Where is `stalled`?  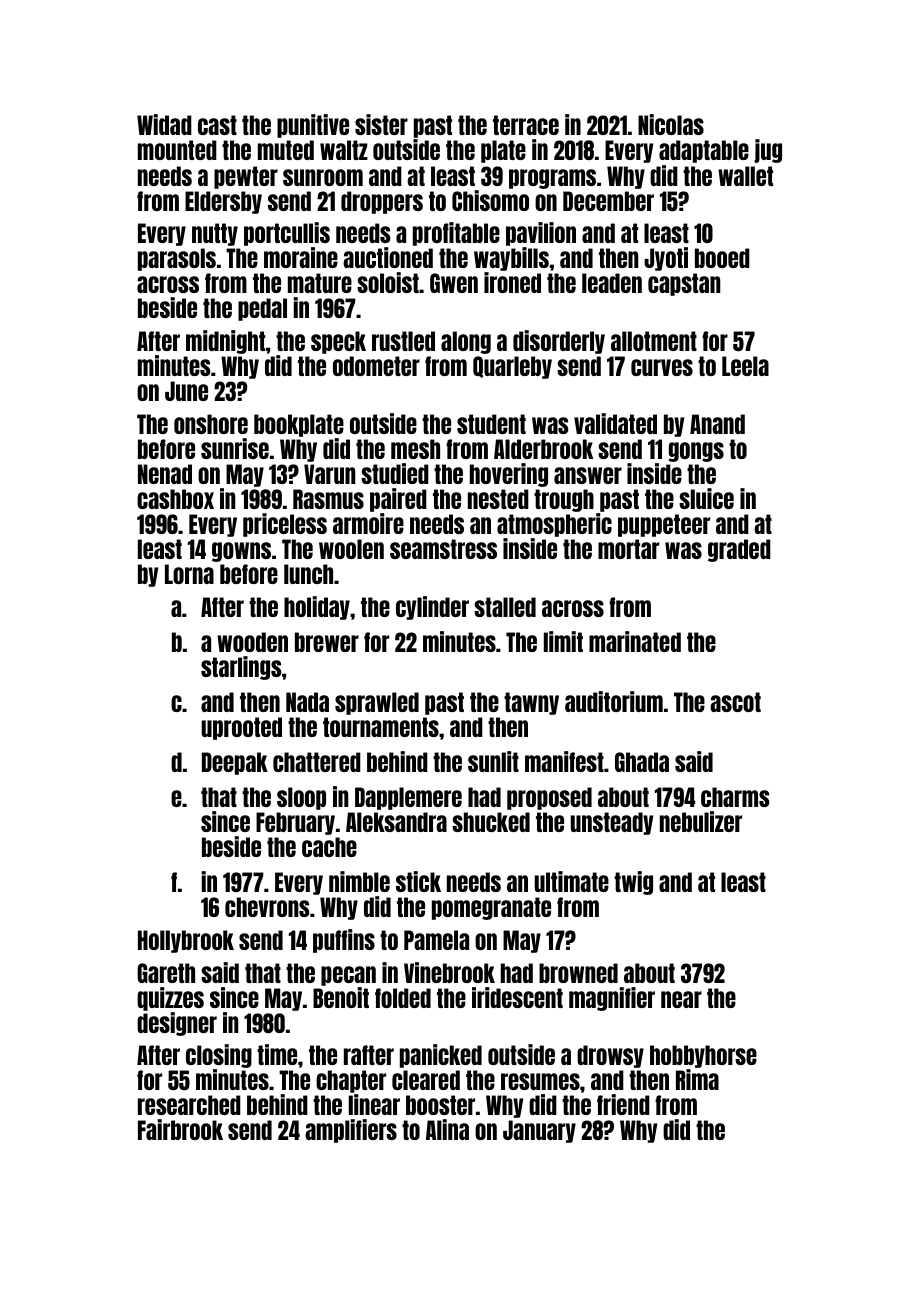
stalled is located at coordinates (505, 607).
